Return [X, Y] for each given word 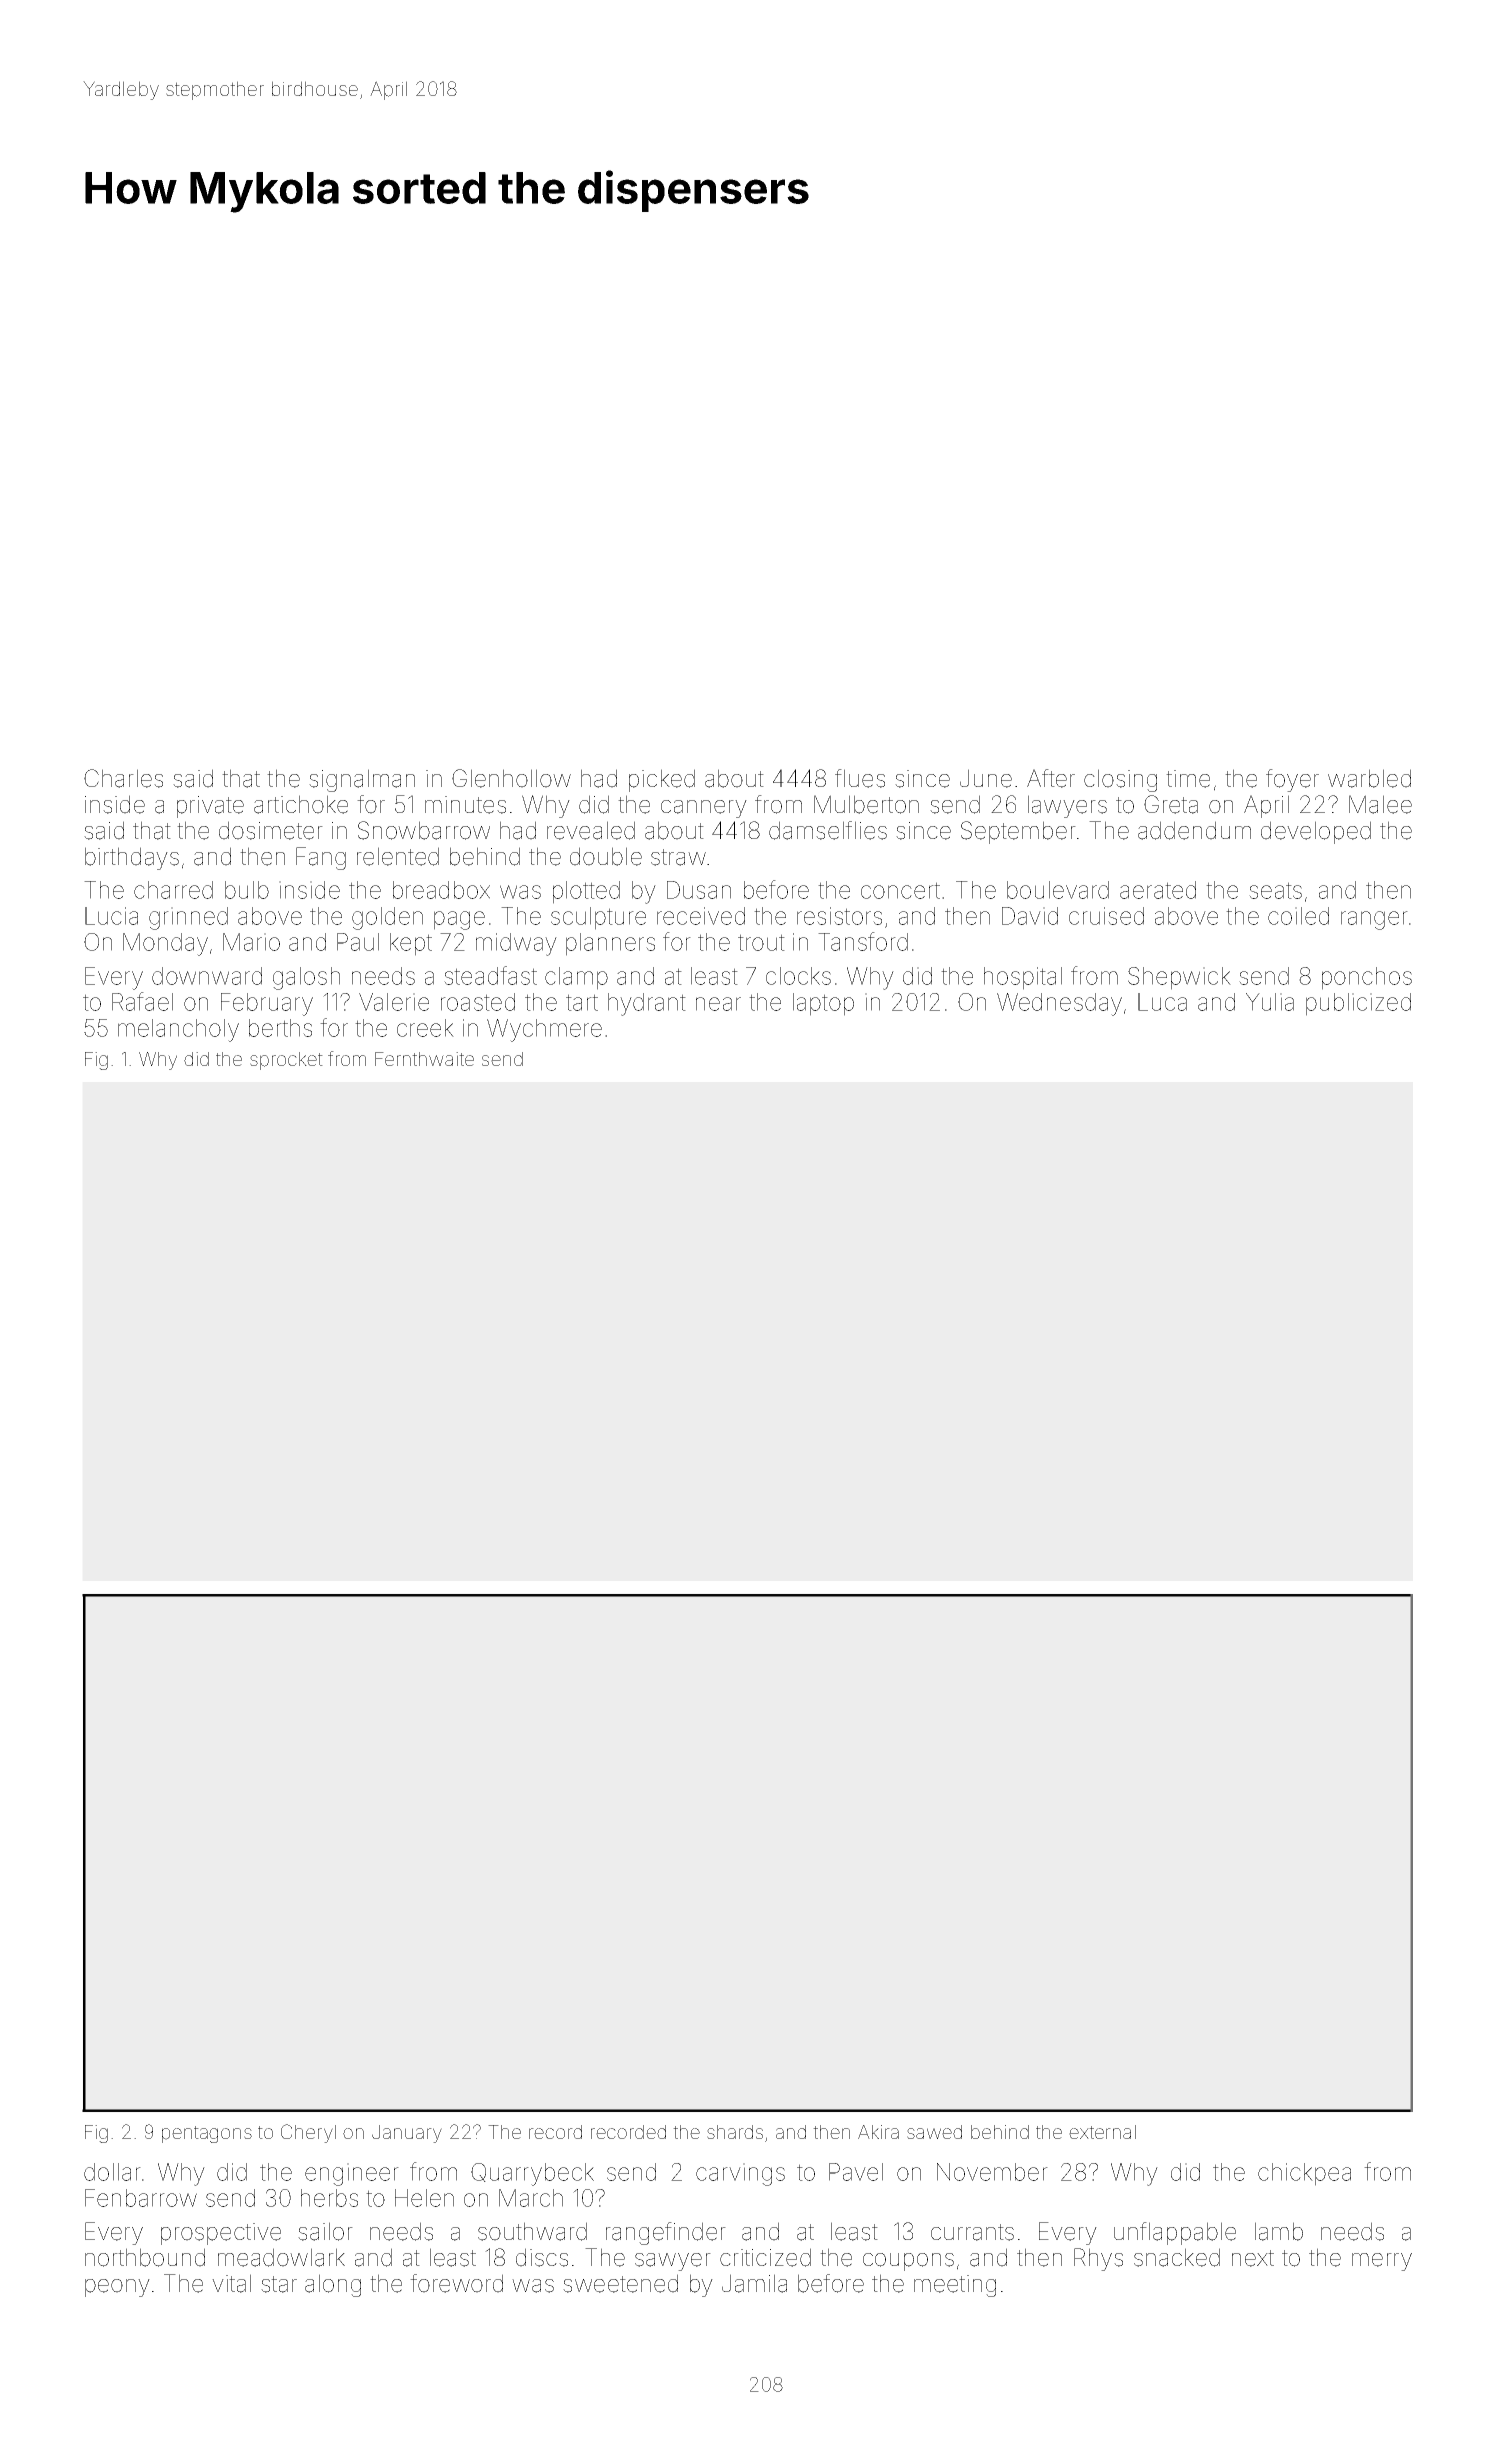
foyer [1292, 780]
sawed [934, 2132]
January [407, 2134]
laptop [823, 1004]
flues [860, 778]
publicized [1358, 1004]
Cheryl [308, 2133]
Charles [123, 778]
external [1102, 2132]
